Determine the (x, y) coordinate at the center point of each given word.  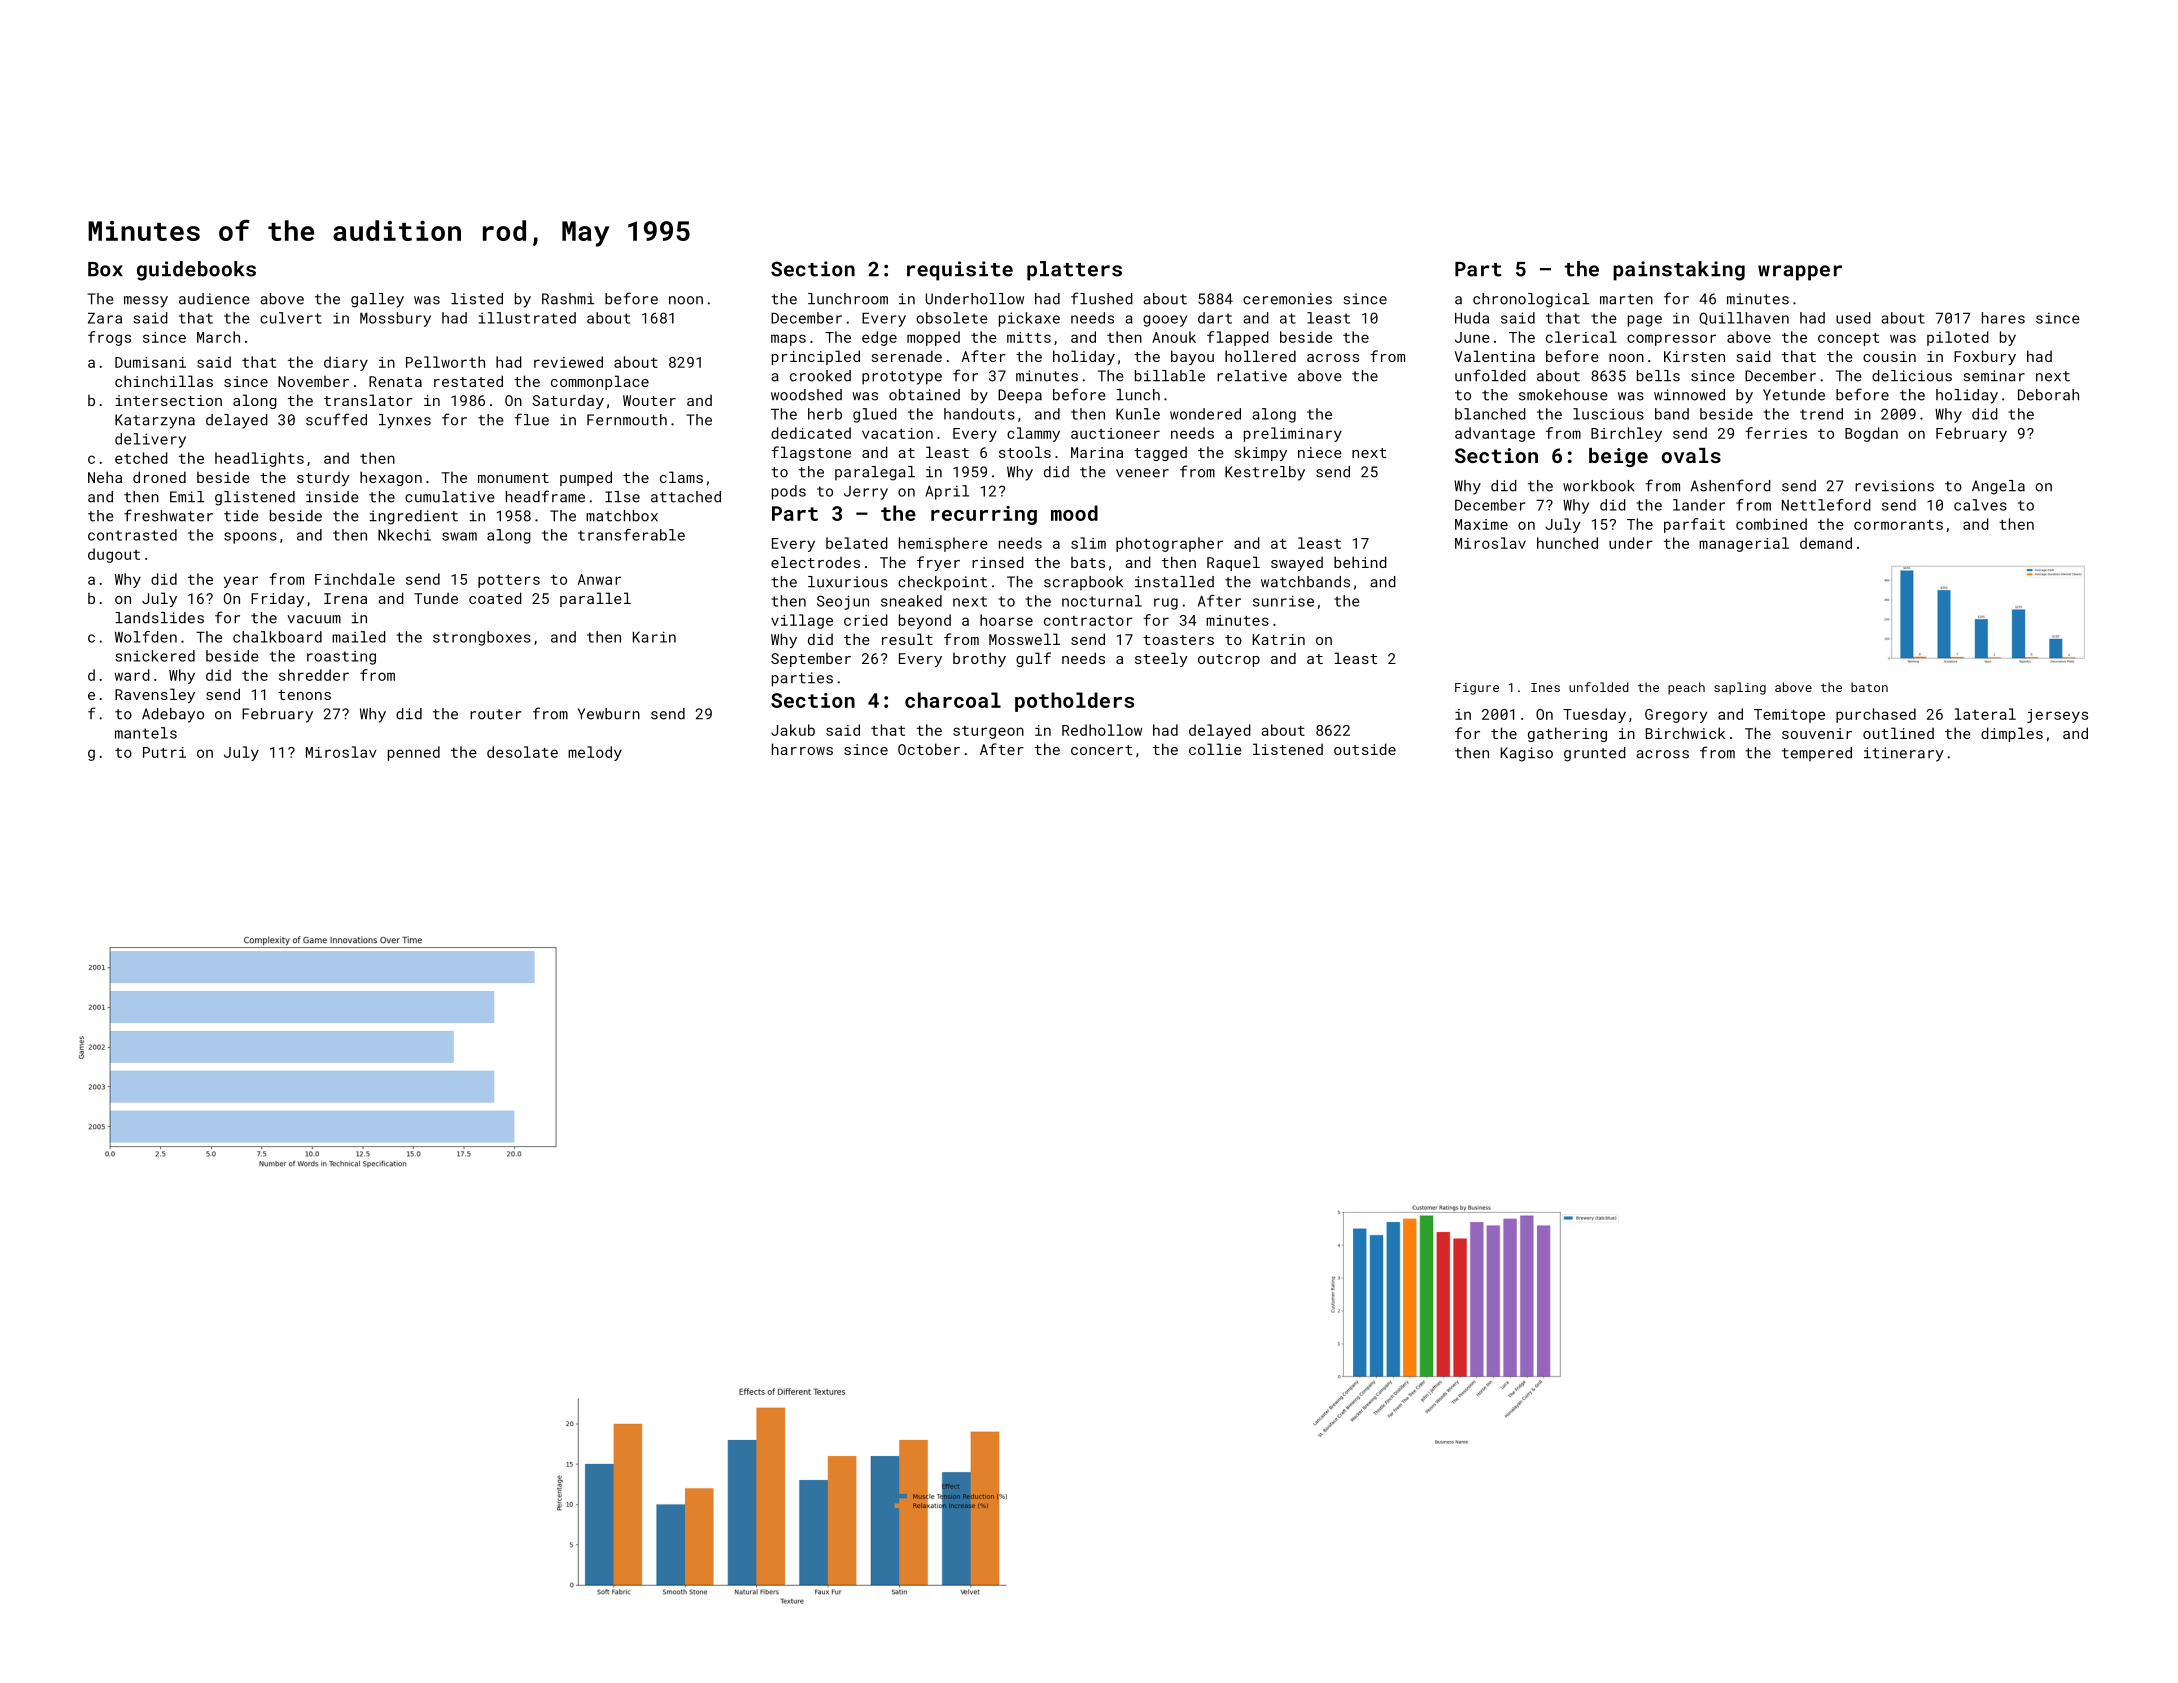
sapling (1740, 688)
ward (132, 675)
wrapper (1800, 273)
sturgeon (988, 732)
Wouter (649, 400)
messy (146, 302)
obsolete (952, 318)
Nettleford (1826, 505)
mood (1074, 513)
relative (1252, 376)
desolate (522, 752)
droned (159, 477)
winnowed (1689, 395)
